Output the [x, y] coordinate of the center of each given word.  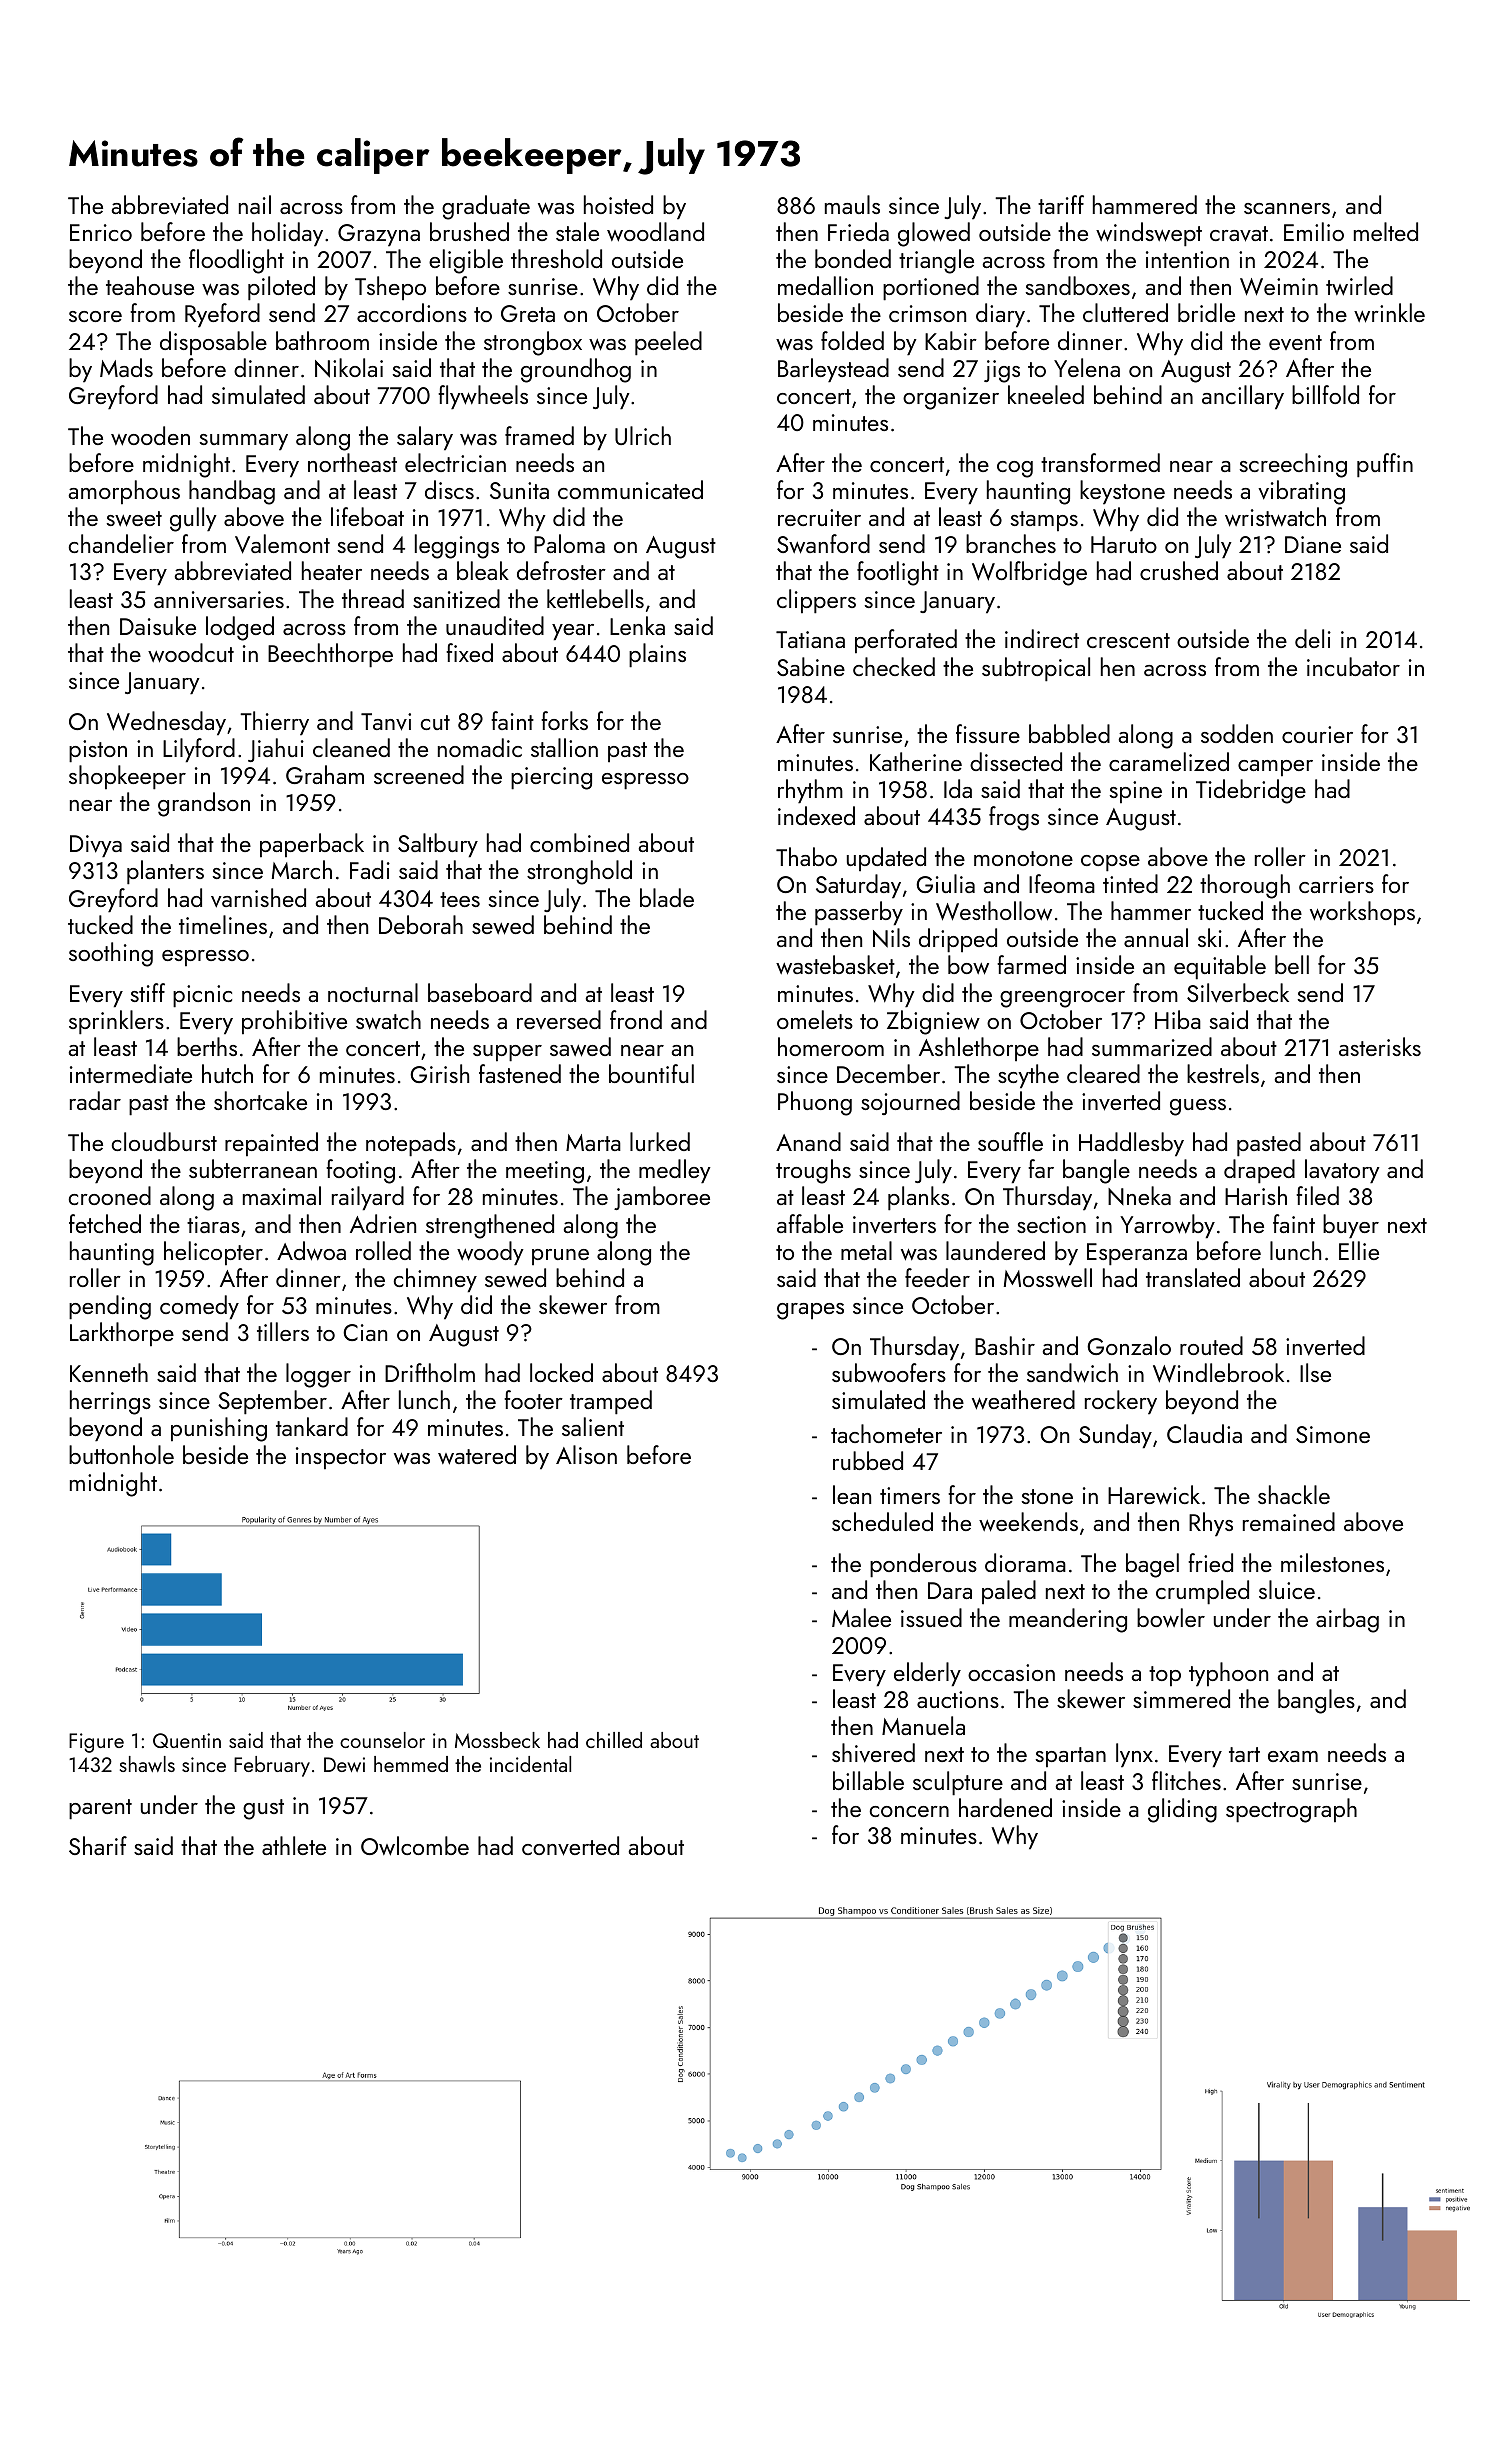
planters [165, 872]
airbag [1347, 1620]
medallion [825, 285]
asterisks [1380, 1046]
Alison [586, 1454]
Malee [861, 1617]
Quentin [187, 1740]
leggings [457, 546]
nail [255, 204]
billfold [1325, 394]
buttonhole [121, 1454]
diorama [1025, 1562]
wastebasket [835, 965]
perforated [906, 641]
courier [1317, 734]
